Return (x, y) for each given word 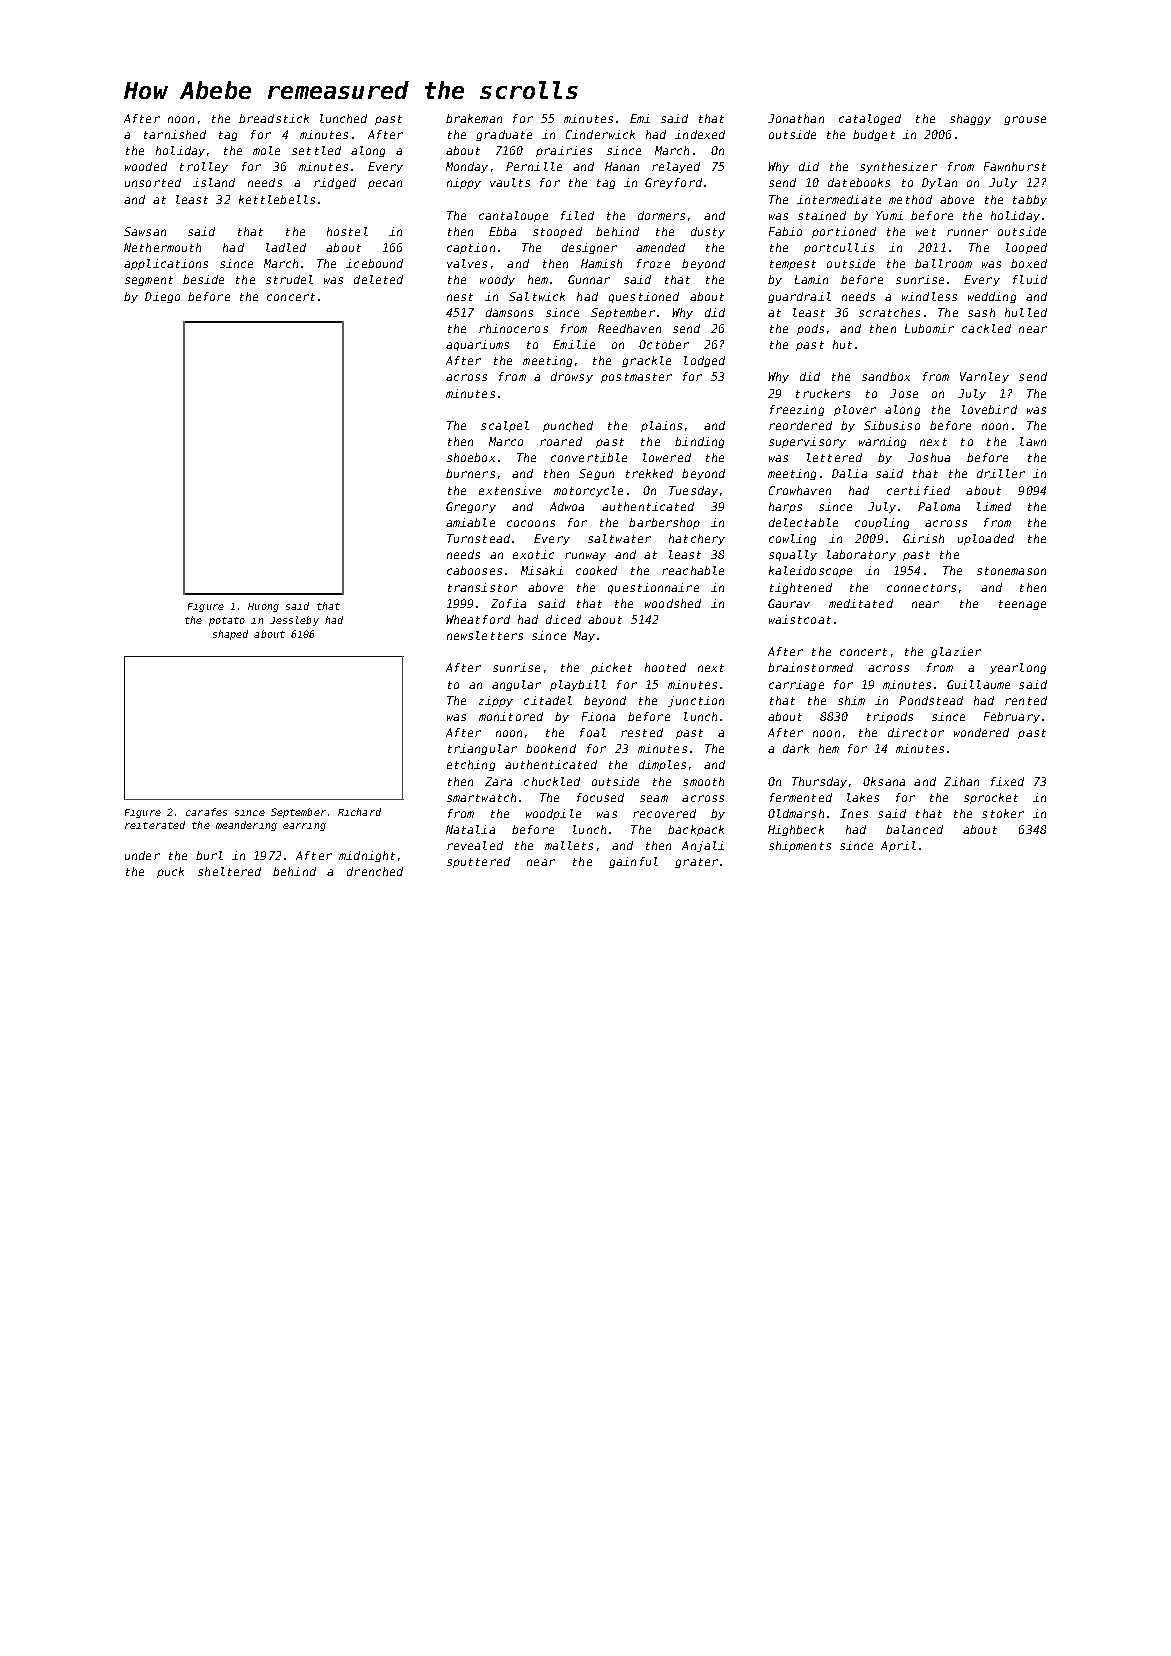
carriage (796, 685)
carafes (206, 812)
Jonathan (796, 118)
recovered (664, 813)
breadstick (274, 118)
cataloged (870, 119)
